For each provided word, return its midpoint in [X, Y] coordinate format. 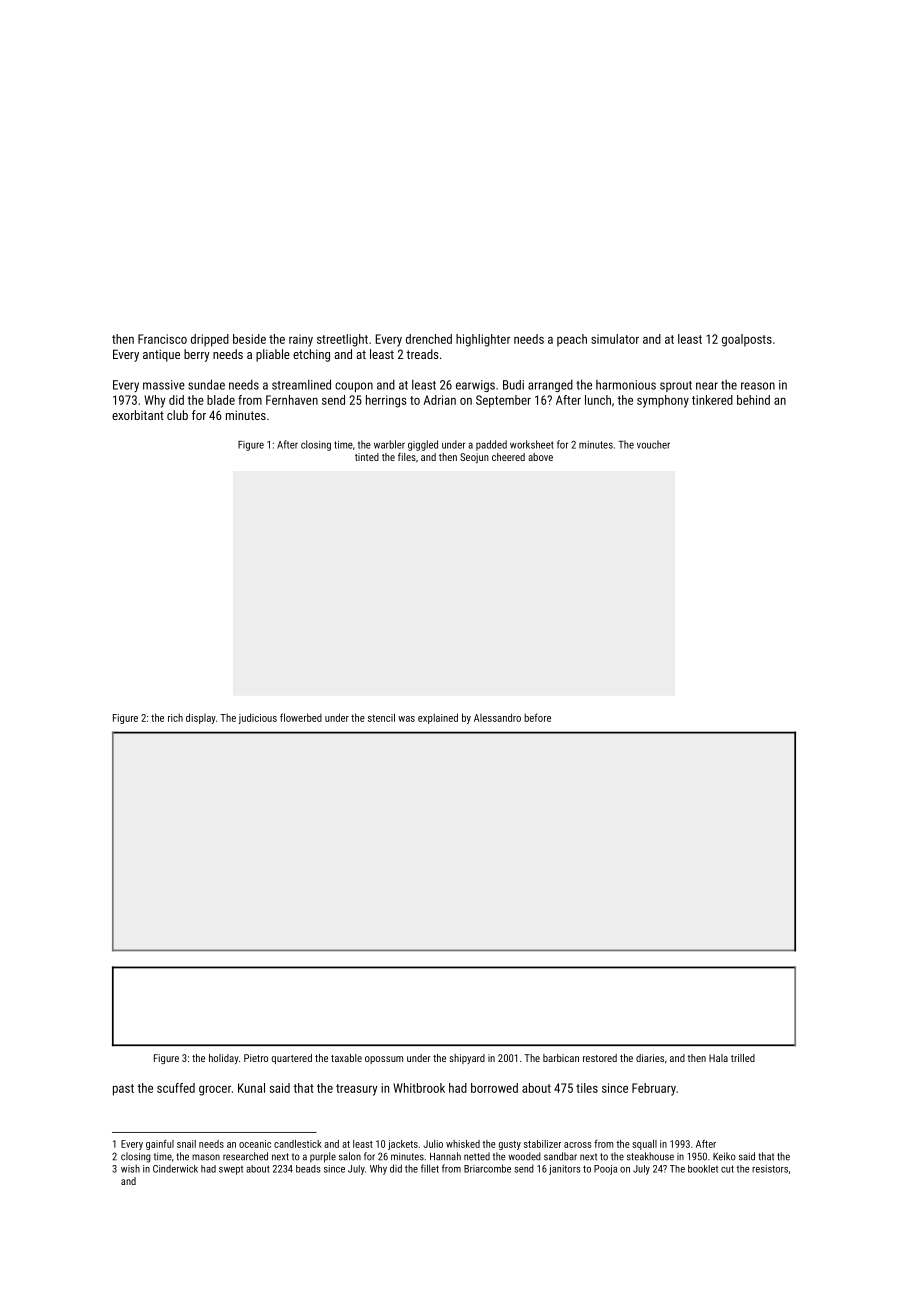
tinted [367, 457]
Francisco [162, 339]
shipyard [467, 1059]
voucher [653, 444]
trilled [743, 1058]
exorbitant [138, 415]
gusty [510, 1145]
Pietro [256, 1058]
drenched [429, 339]
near [707, 386]
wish [130, 1168]
